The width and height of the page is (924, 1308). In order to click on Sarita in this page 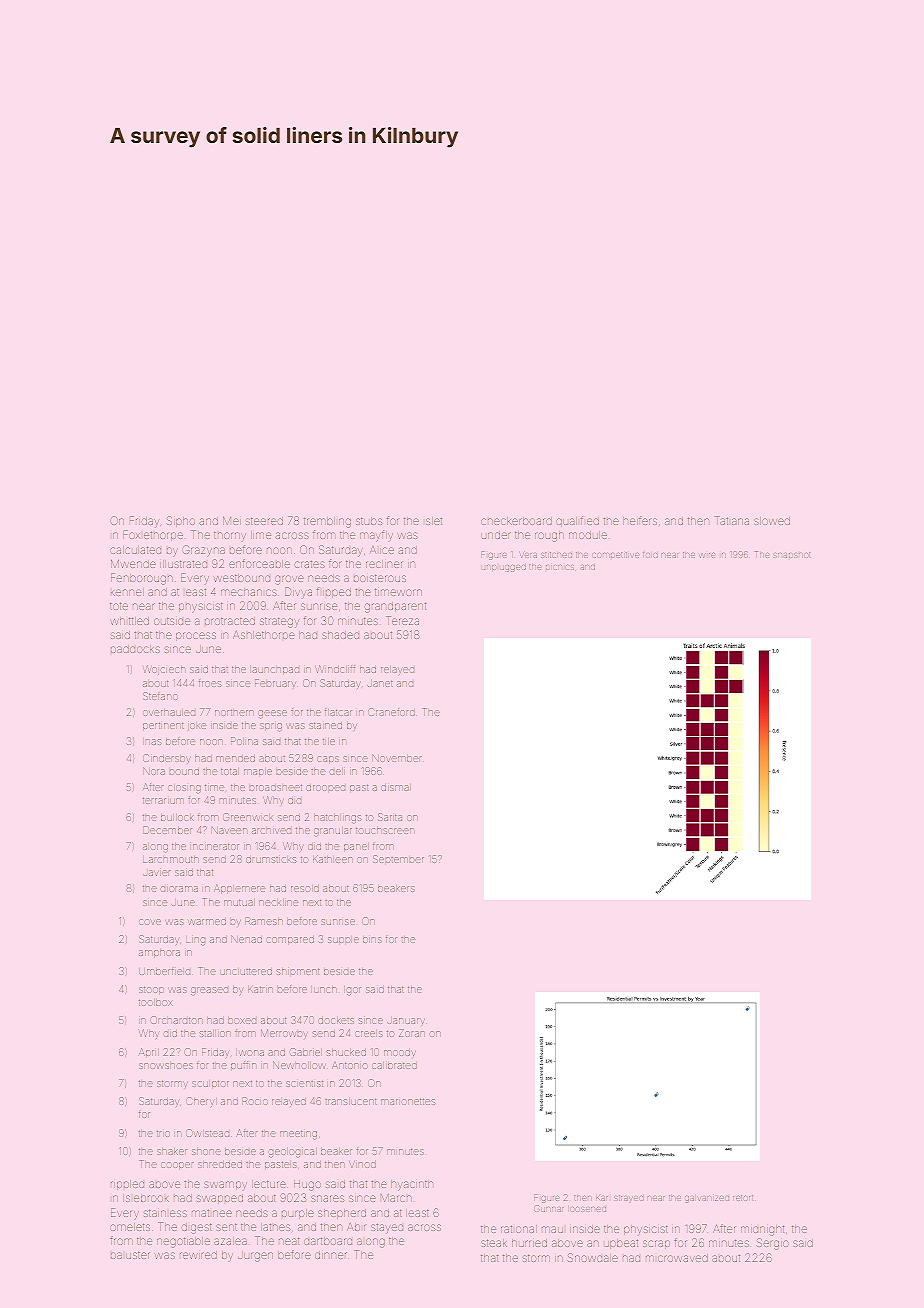, I will do `click(390, 817)`.
